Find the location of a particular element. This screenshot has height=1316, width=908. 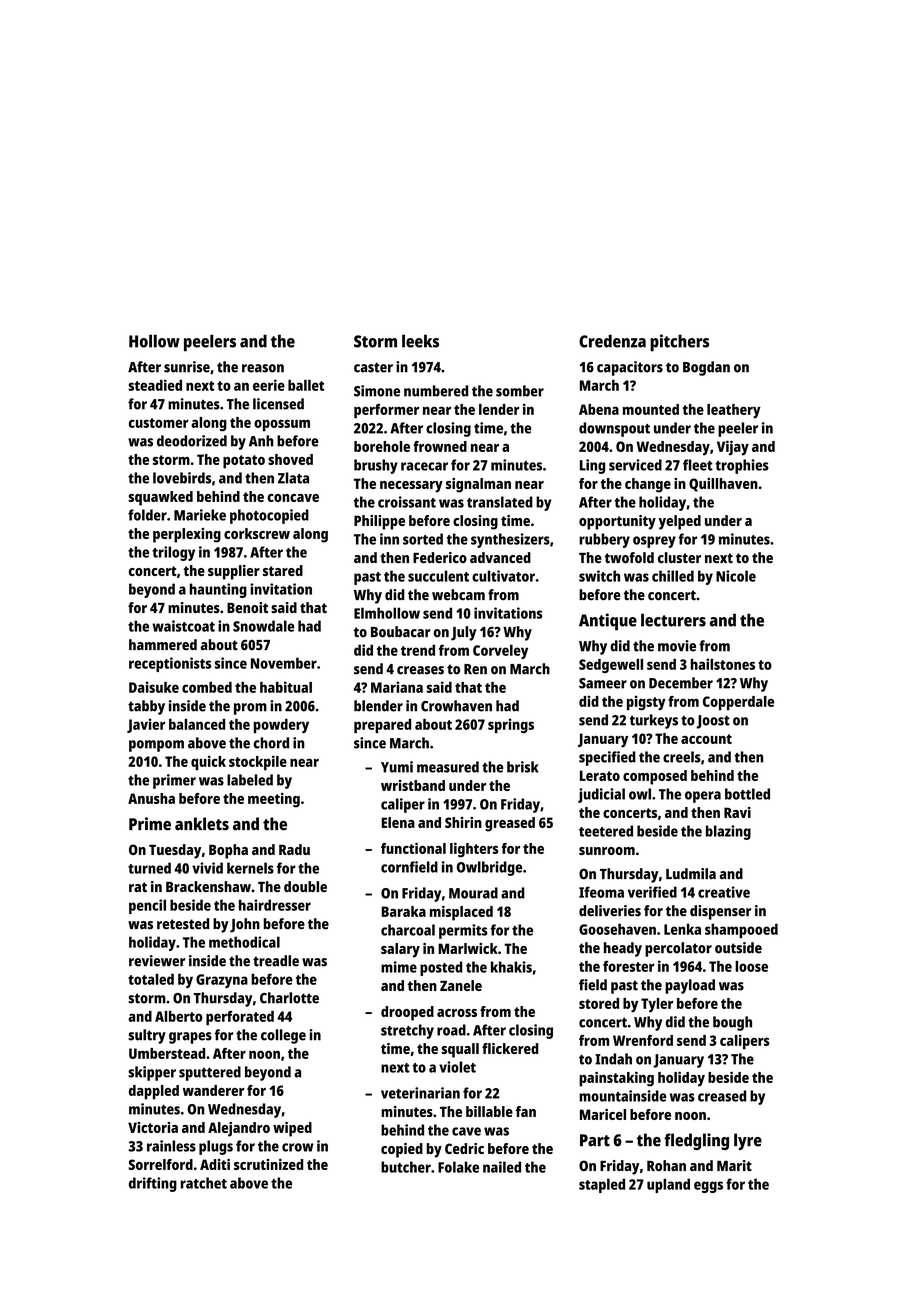

opossum is located at coordinates (282, 425).
